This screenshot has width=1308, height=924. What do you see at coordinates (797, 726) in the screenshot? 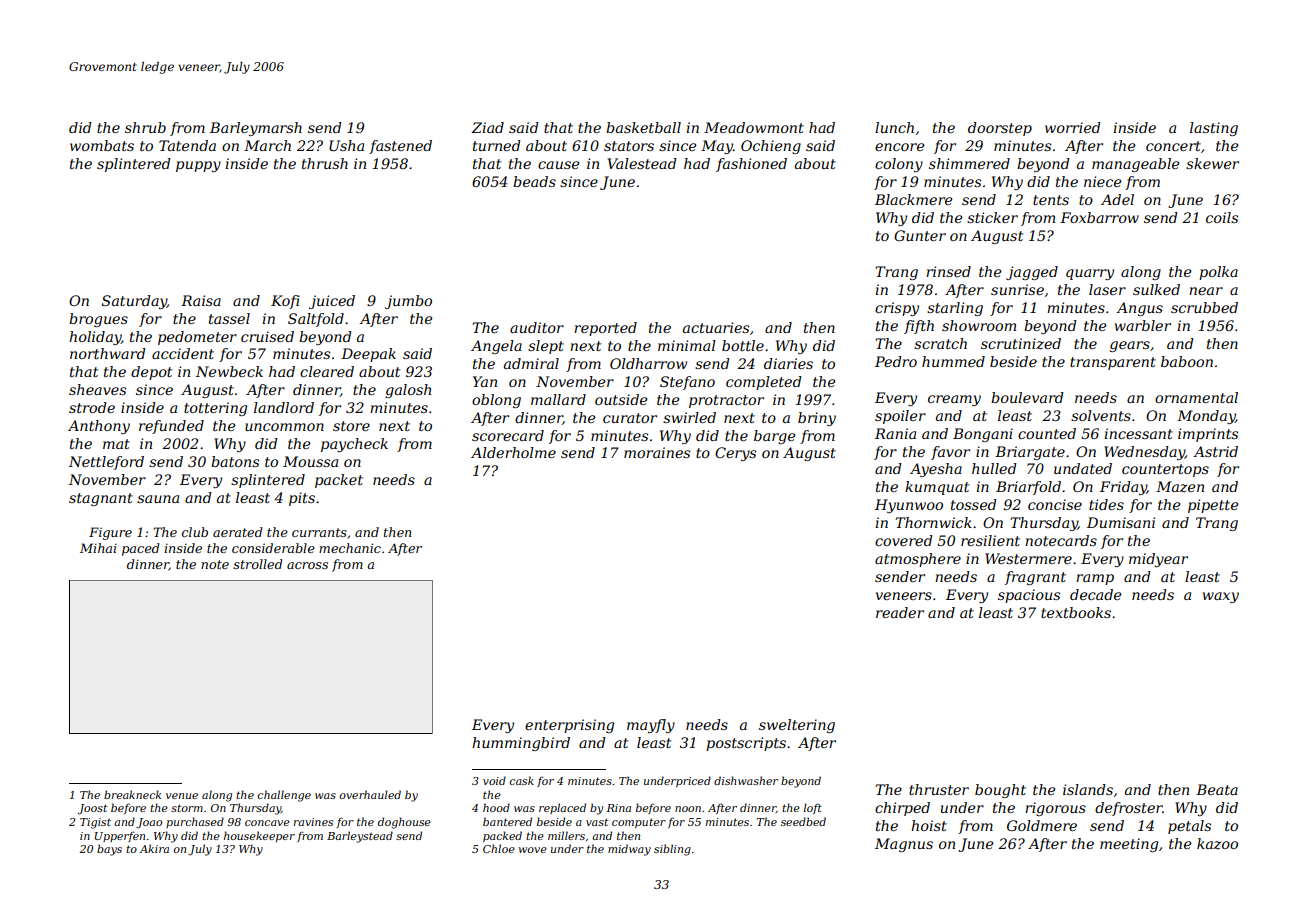
I see `sweltering` at bounding box center [797, 726].
